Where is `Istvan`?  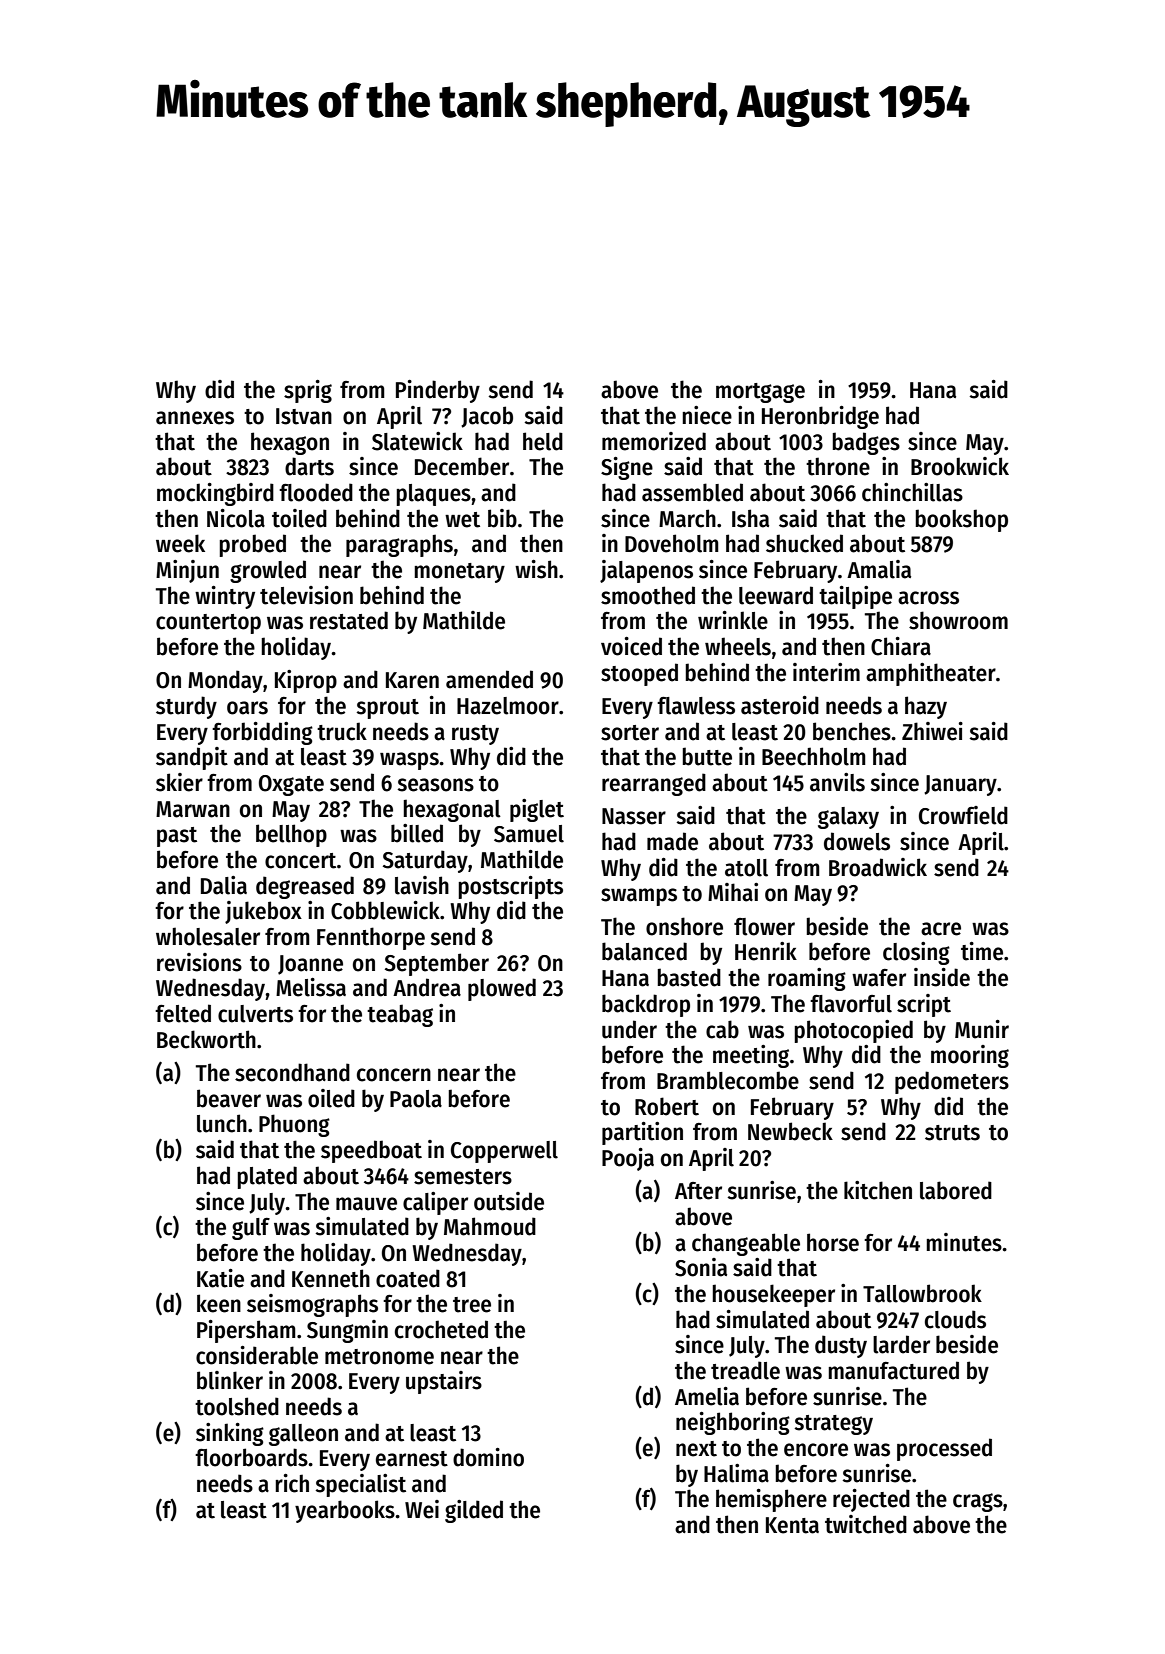 Istvan is located at coordinates (304, 416).
